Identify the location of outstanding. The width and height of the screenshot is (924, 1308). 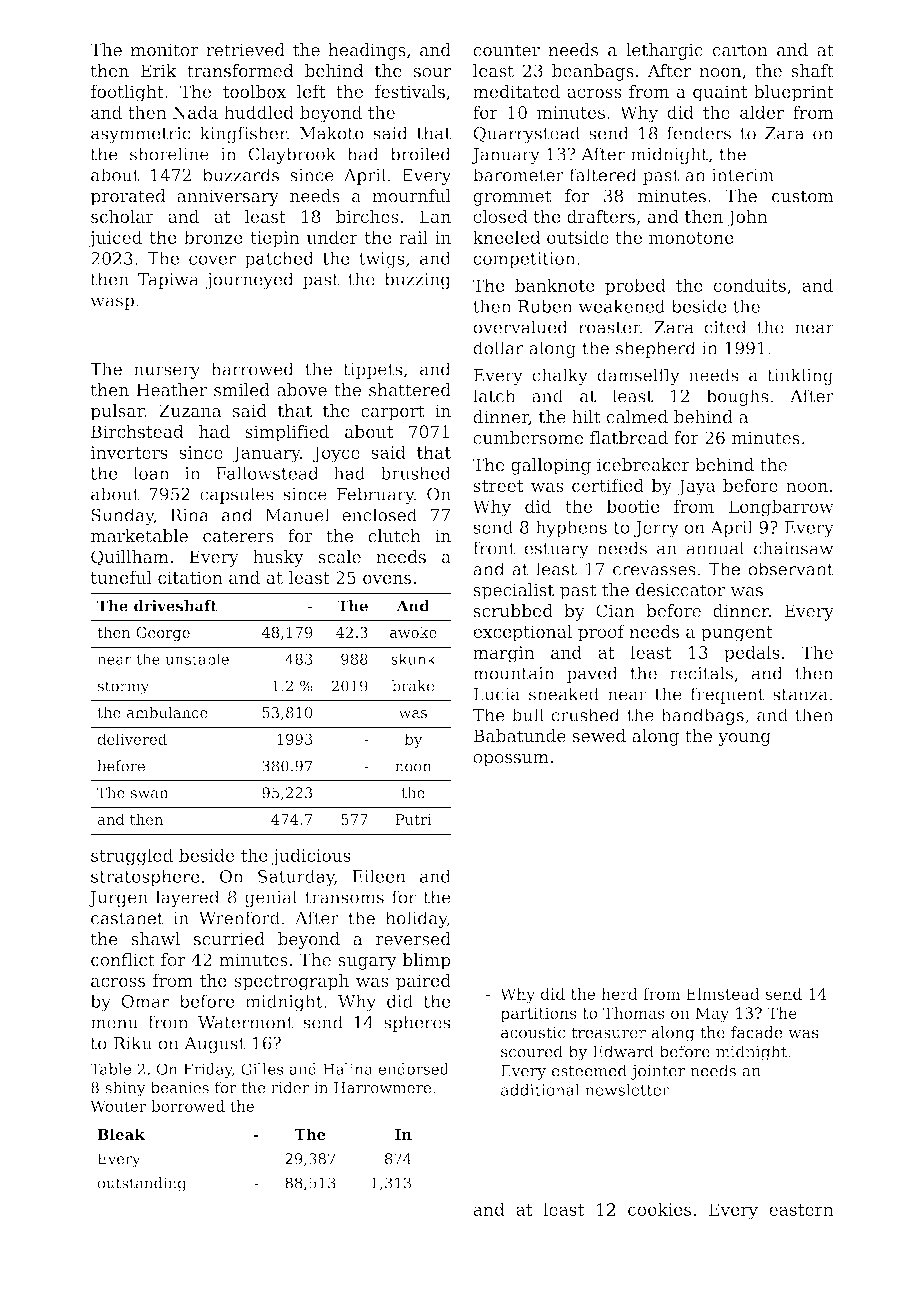
(142, 1184).
